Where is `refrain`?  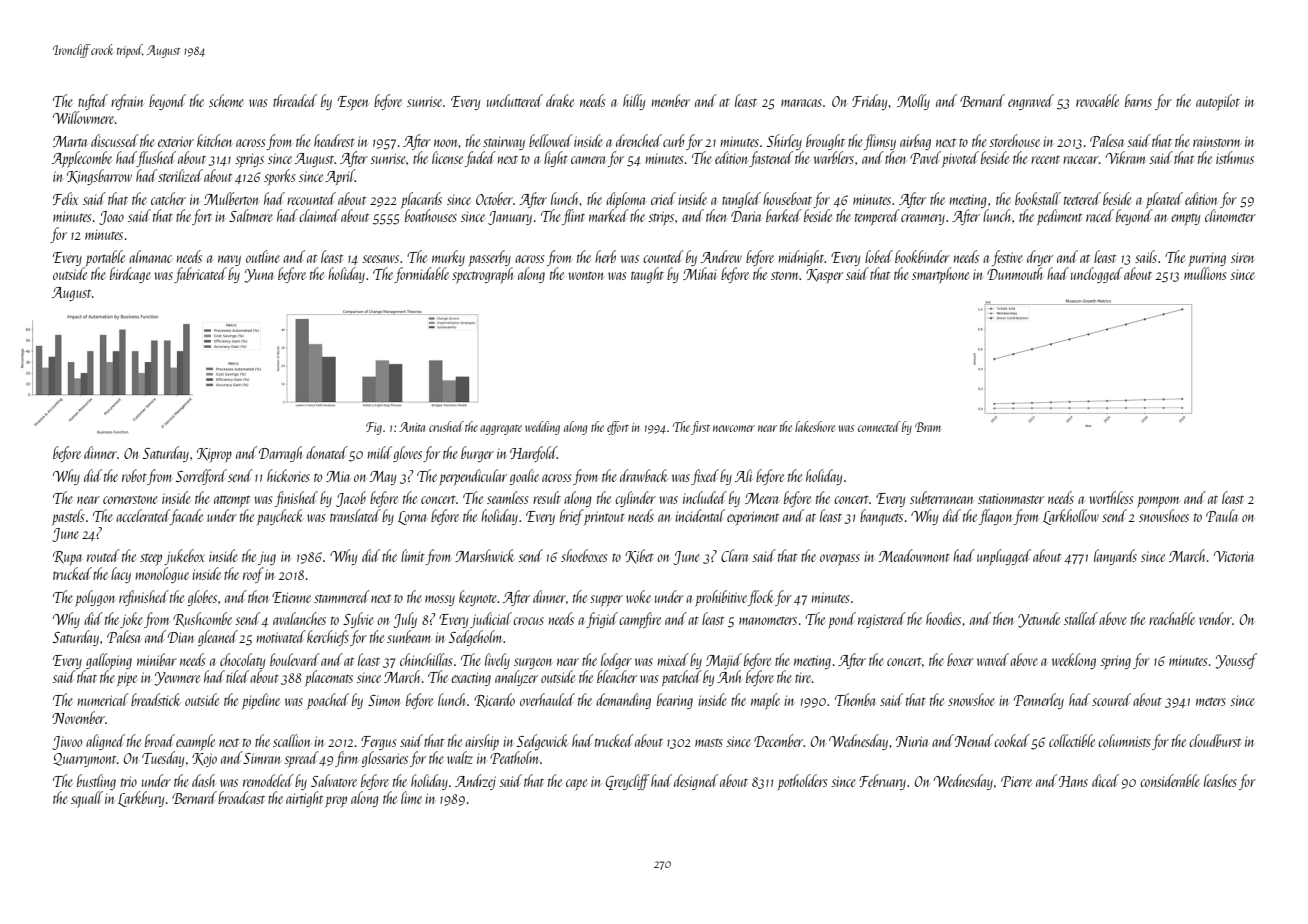
refrain is located at coordinates (127, 102).
